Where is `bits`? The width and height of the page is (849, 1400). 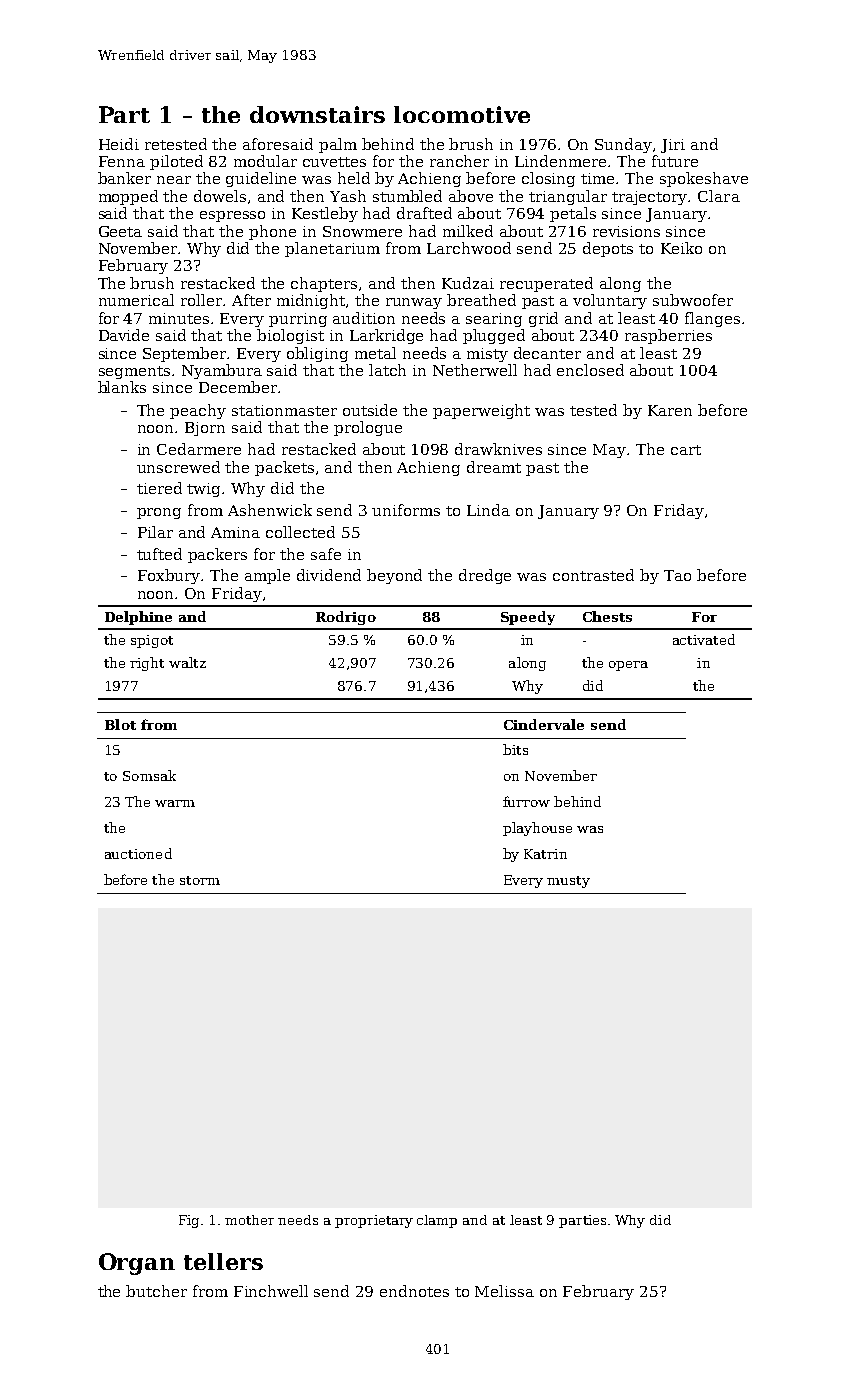
bits is located at coordinates (515, 749).
